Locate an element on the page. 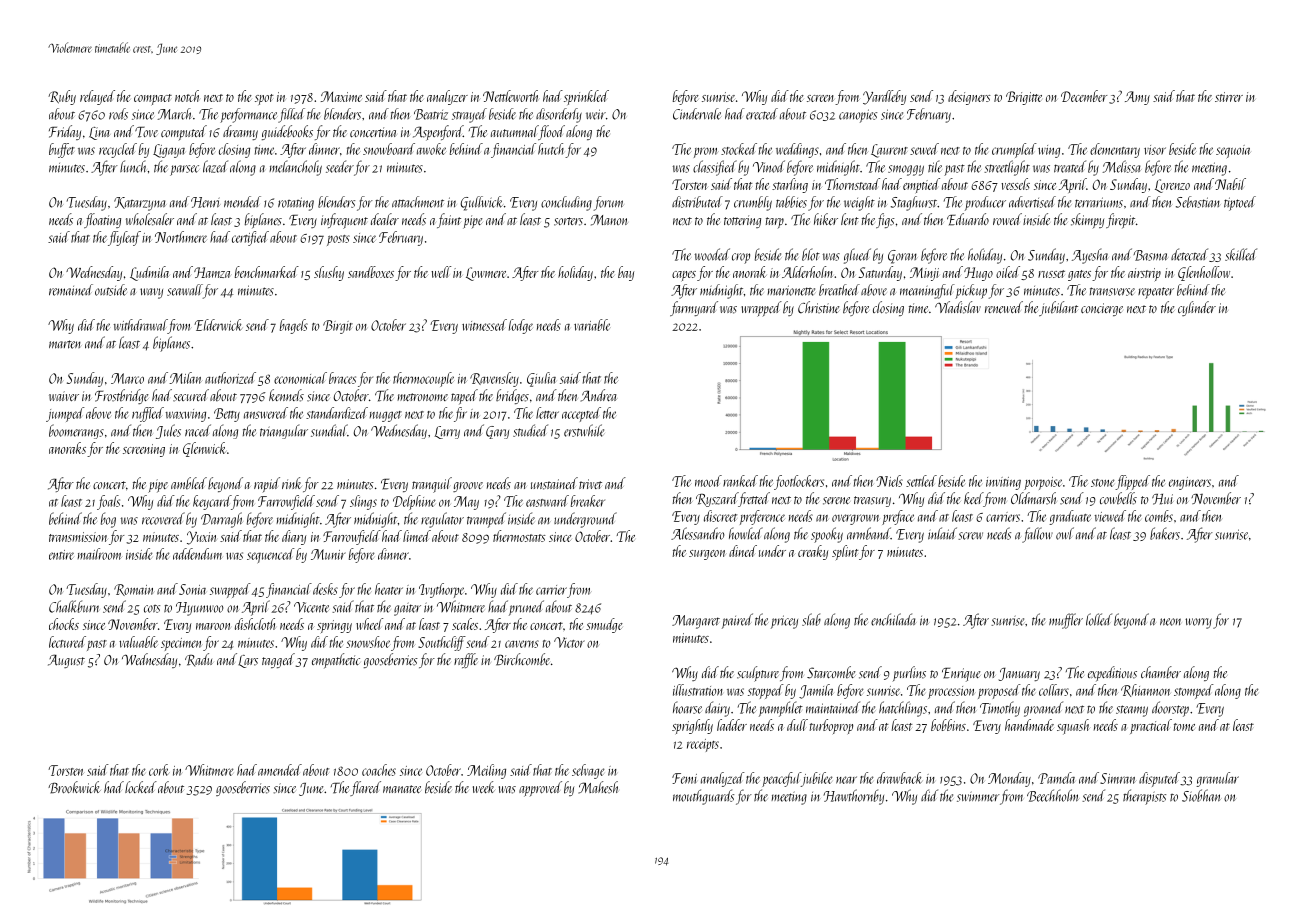  notch is located at coordinates (187, 96).
